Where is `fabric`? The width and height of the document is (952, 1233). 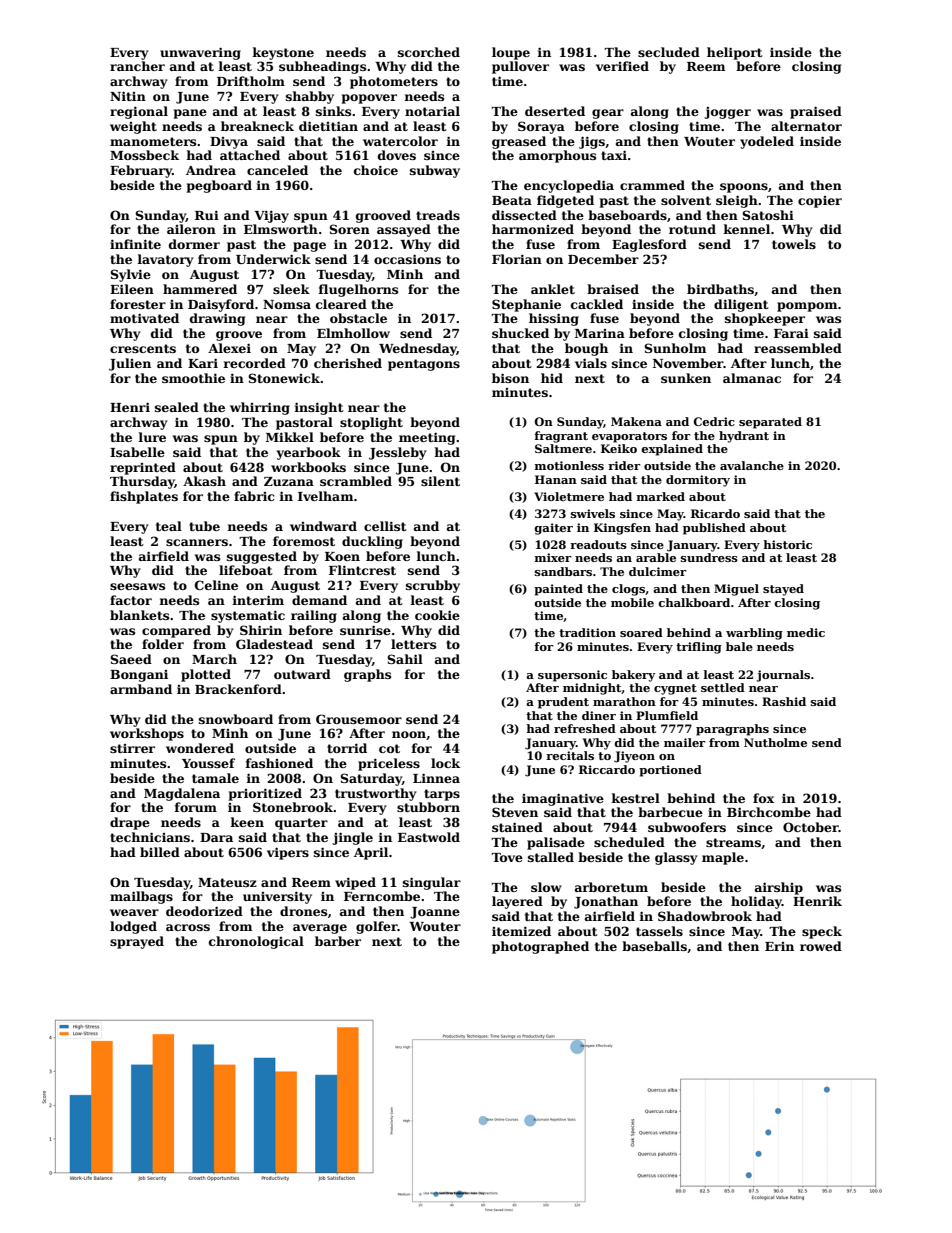 fabric is located at coordinates (254, 496).
